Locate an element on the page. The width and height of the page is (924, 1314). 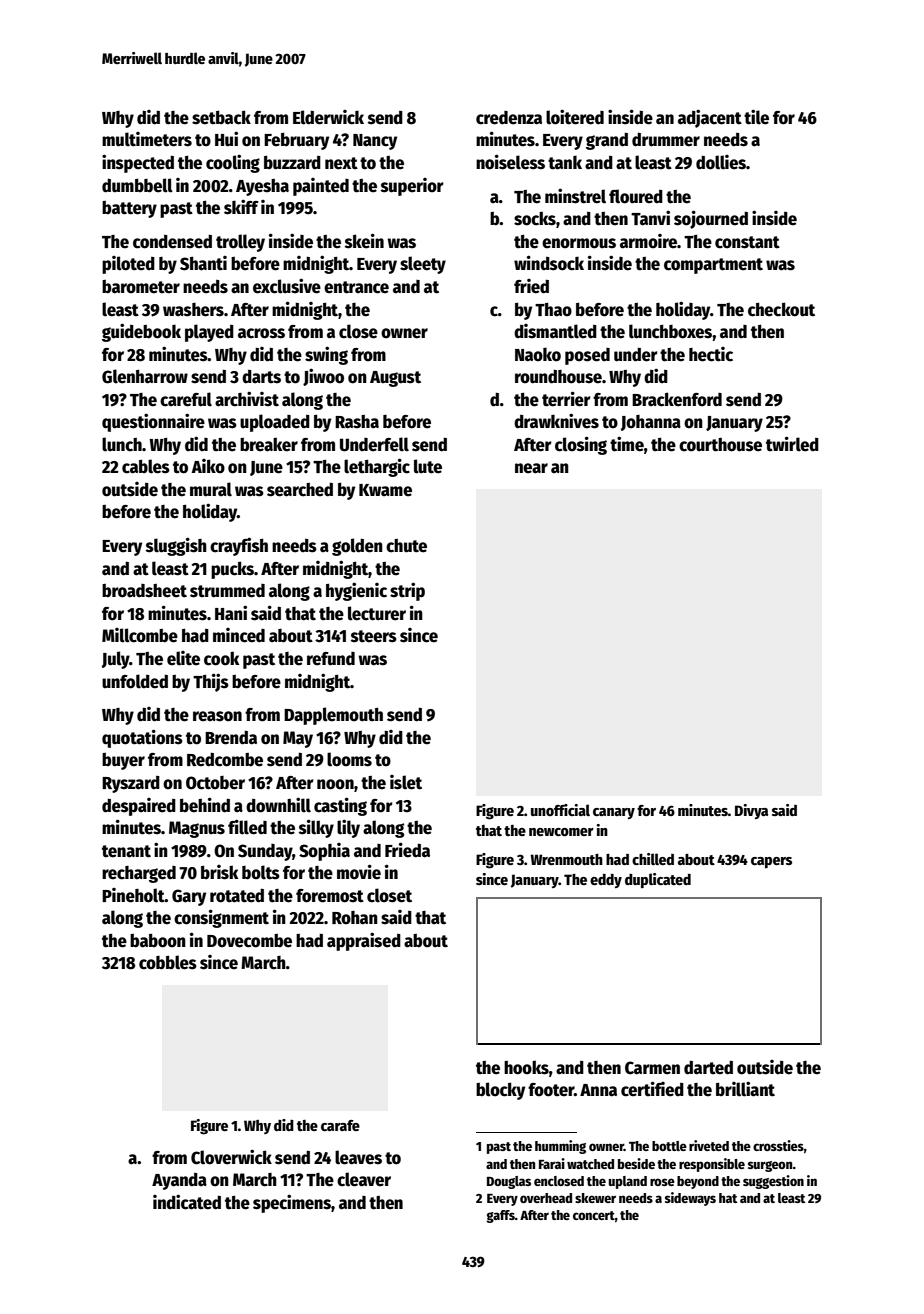
loitered is located at coordinates (575, 117).
